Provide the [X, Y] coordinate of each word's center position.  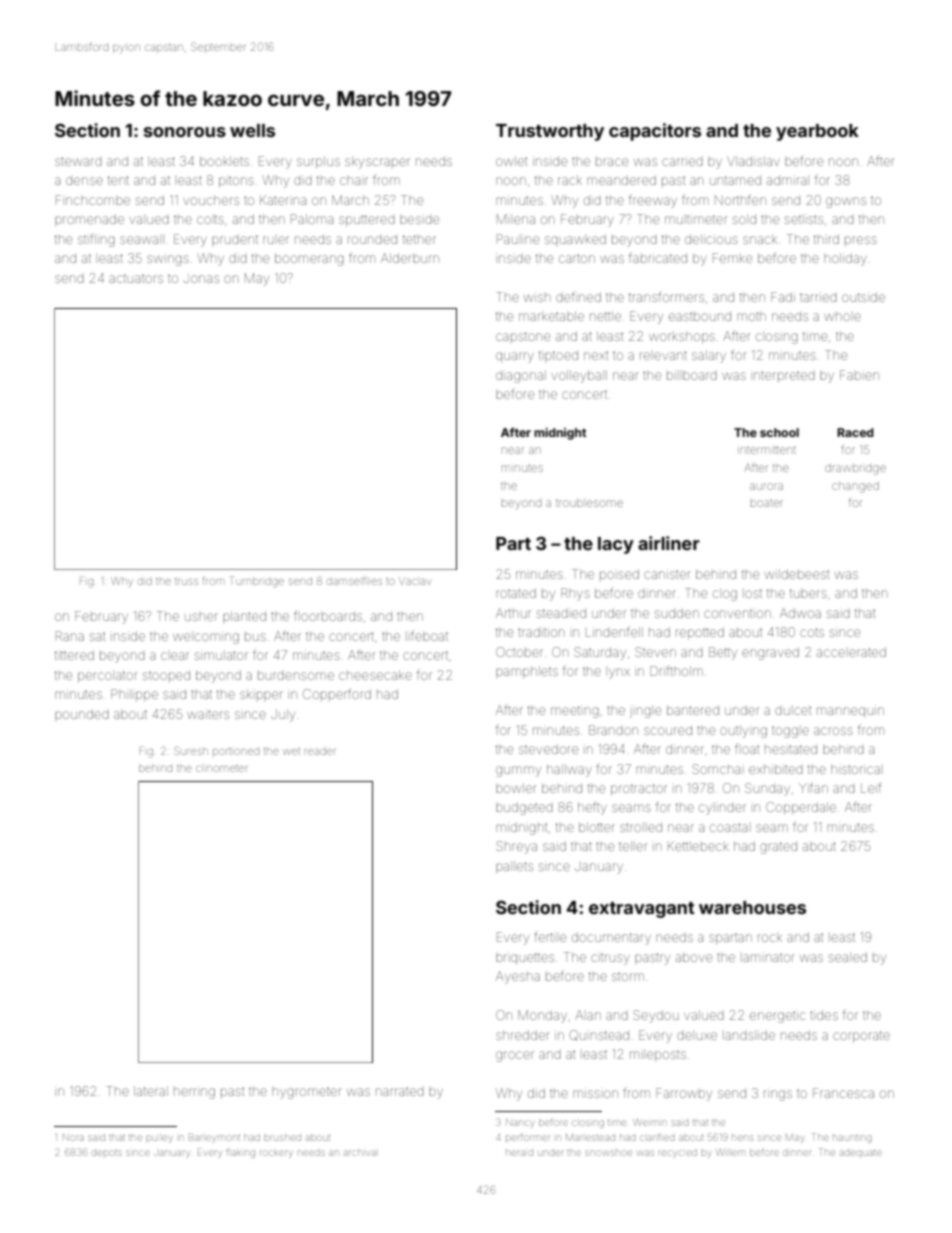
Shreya [516, 847]
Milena [516, 219]
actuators [136, 278]
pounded [82, 714]
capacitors [655, 132]
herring [194, 1093]
